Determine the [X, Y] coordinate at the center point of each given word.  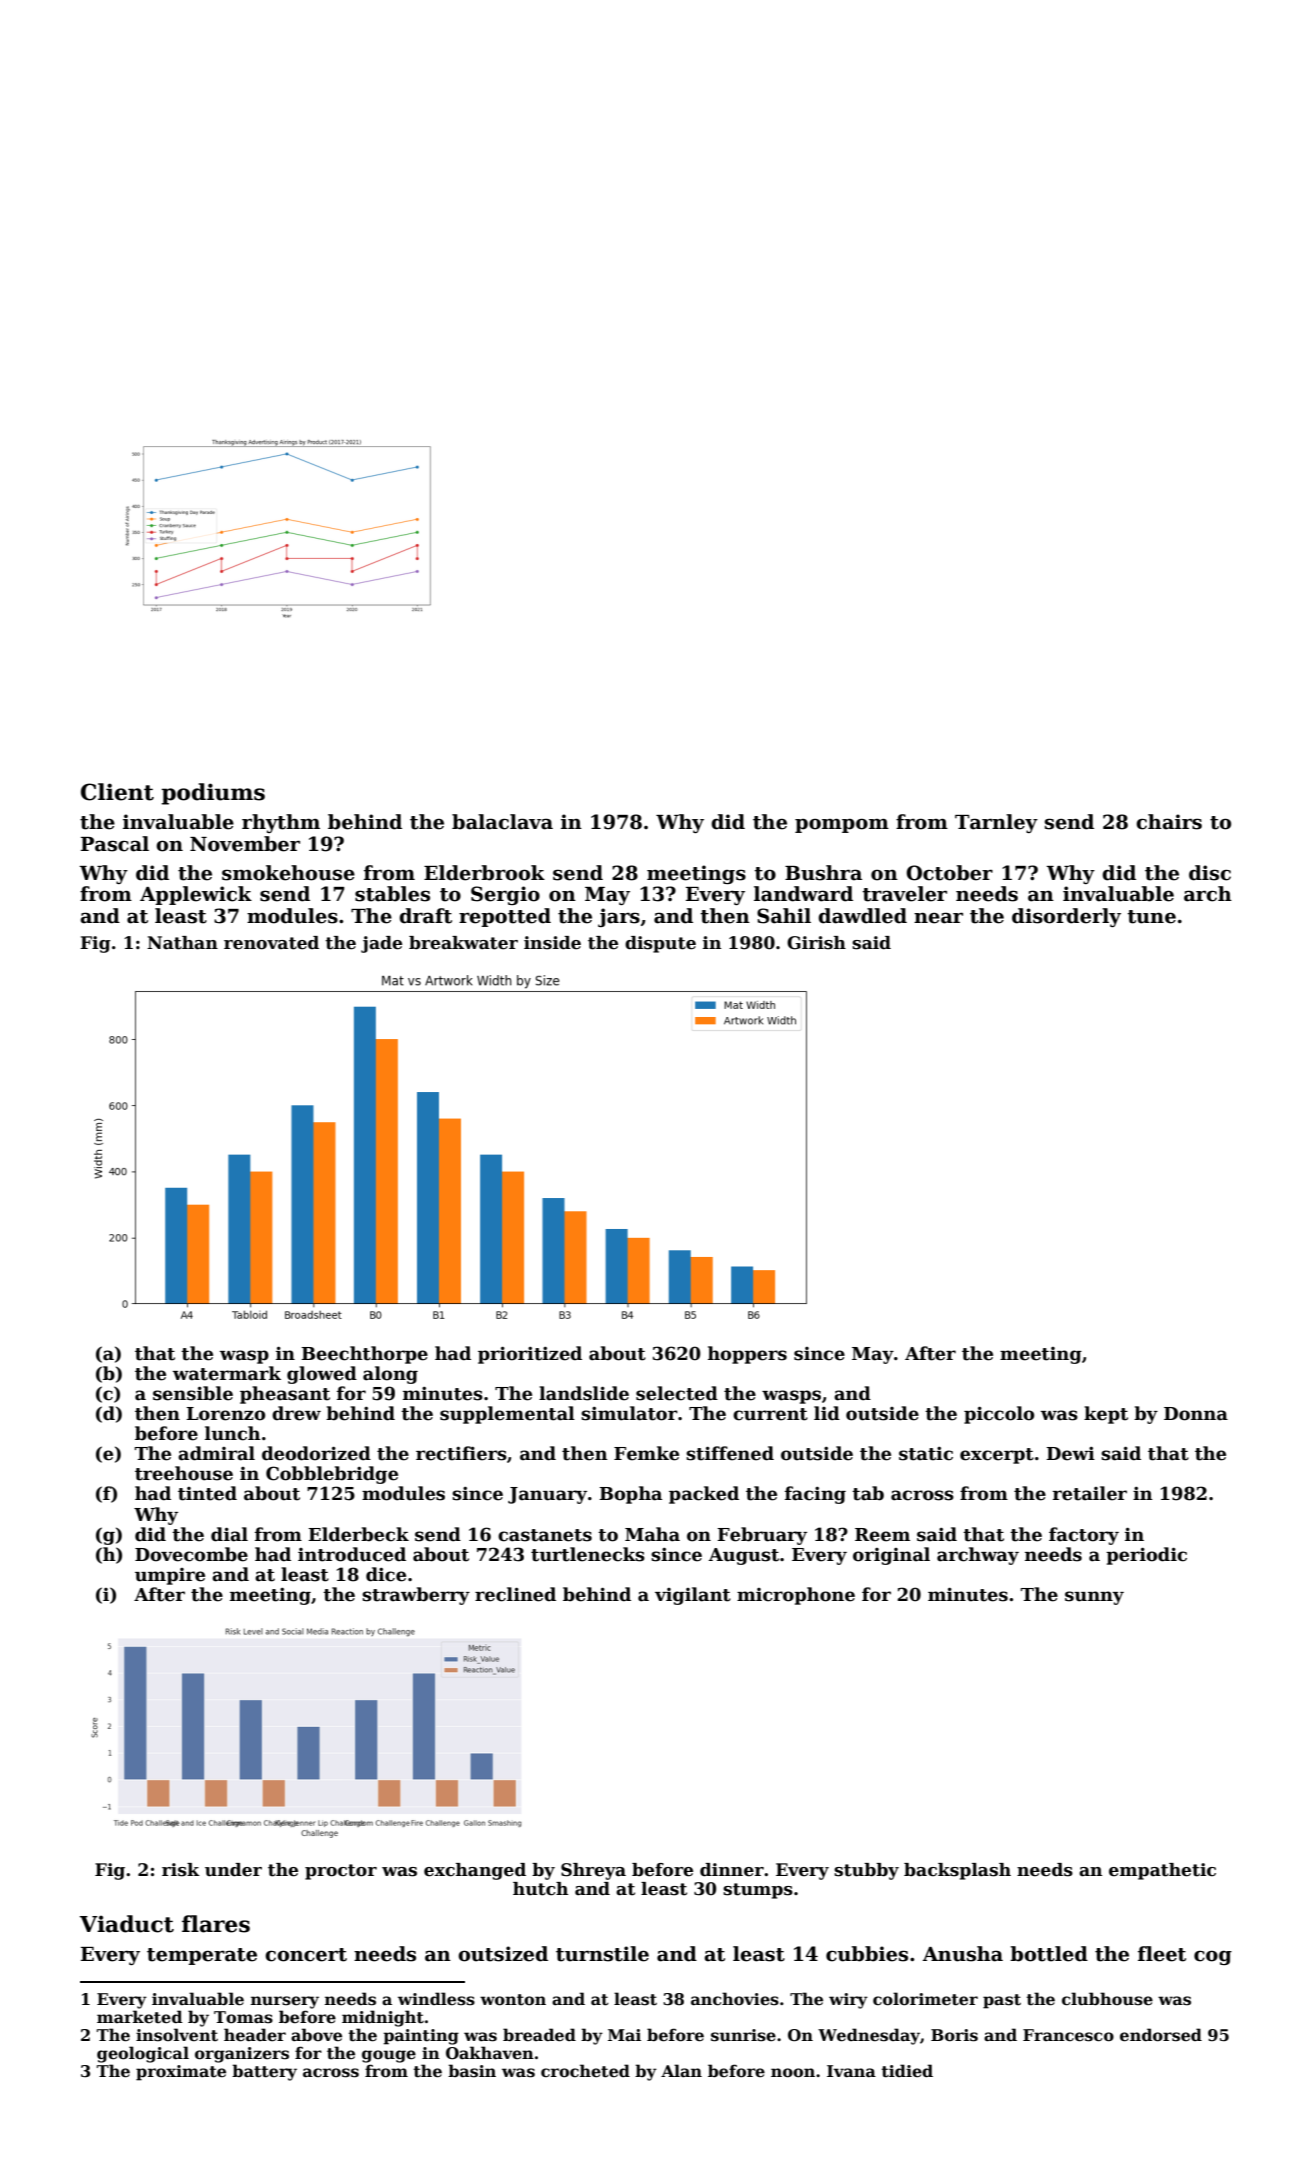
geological [143, 2054]
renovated [271, 943]
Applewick [196, 895]
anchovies [735, 1999]
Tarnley [996, 823]
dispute [660, 944]
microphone [796, 1596]
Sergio [505, 895]
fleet [1162, 1954]
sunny [1094, 1598]
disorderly [1066, 917]
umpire [170, 1576]
